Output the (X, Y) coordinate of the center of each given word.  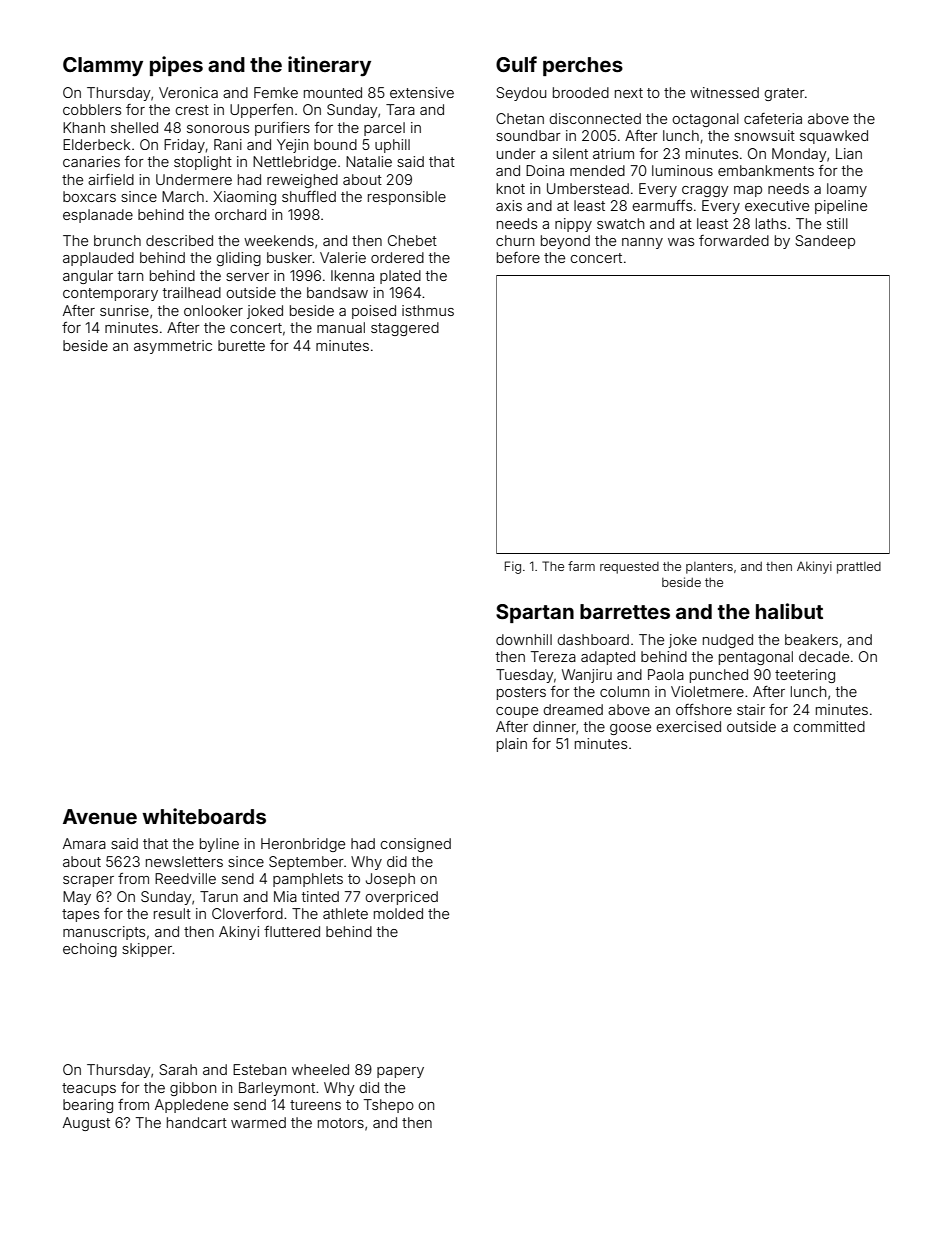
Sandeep (825, 242)
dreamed (573, 709)
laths (771, 223)
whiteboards (204, 816)
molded (398, 913)
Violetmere (707, 691)
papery (400, 1072)
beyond (565, 242)
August (86, 1124)
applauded (98, 259)
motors (341, 1123)
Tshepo (389, 1106)
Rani (228, 144)
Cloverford (247, 913)
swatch (620, 223)
